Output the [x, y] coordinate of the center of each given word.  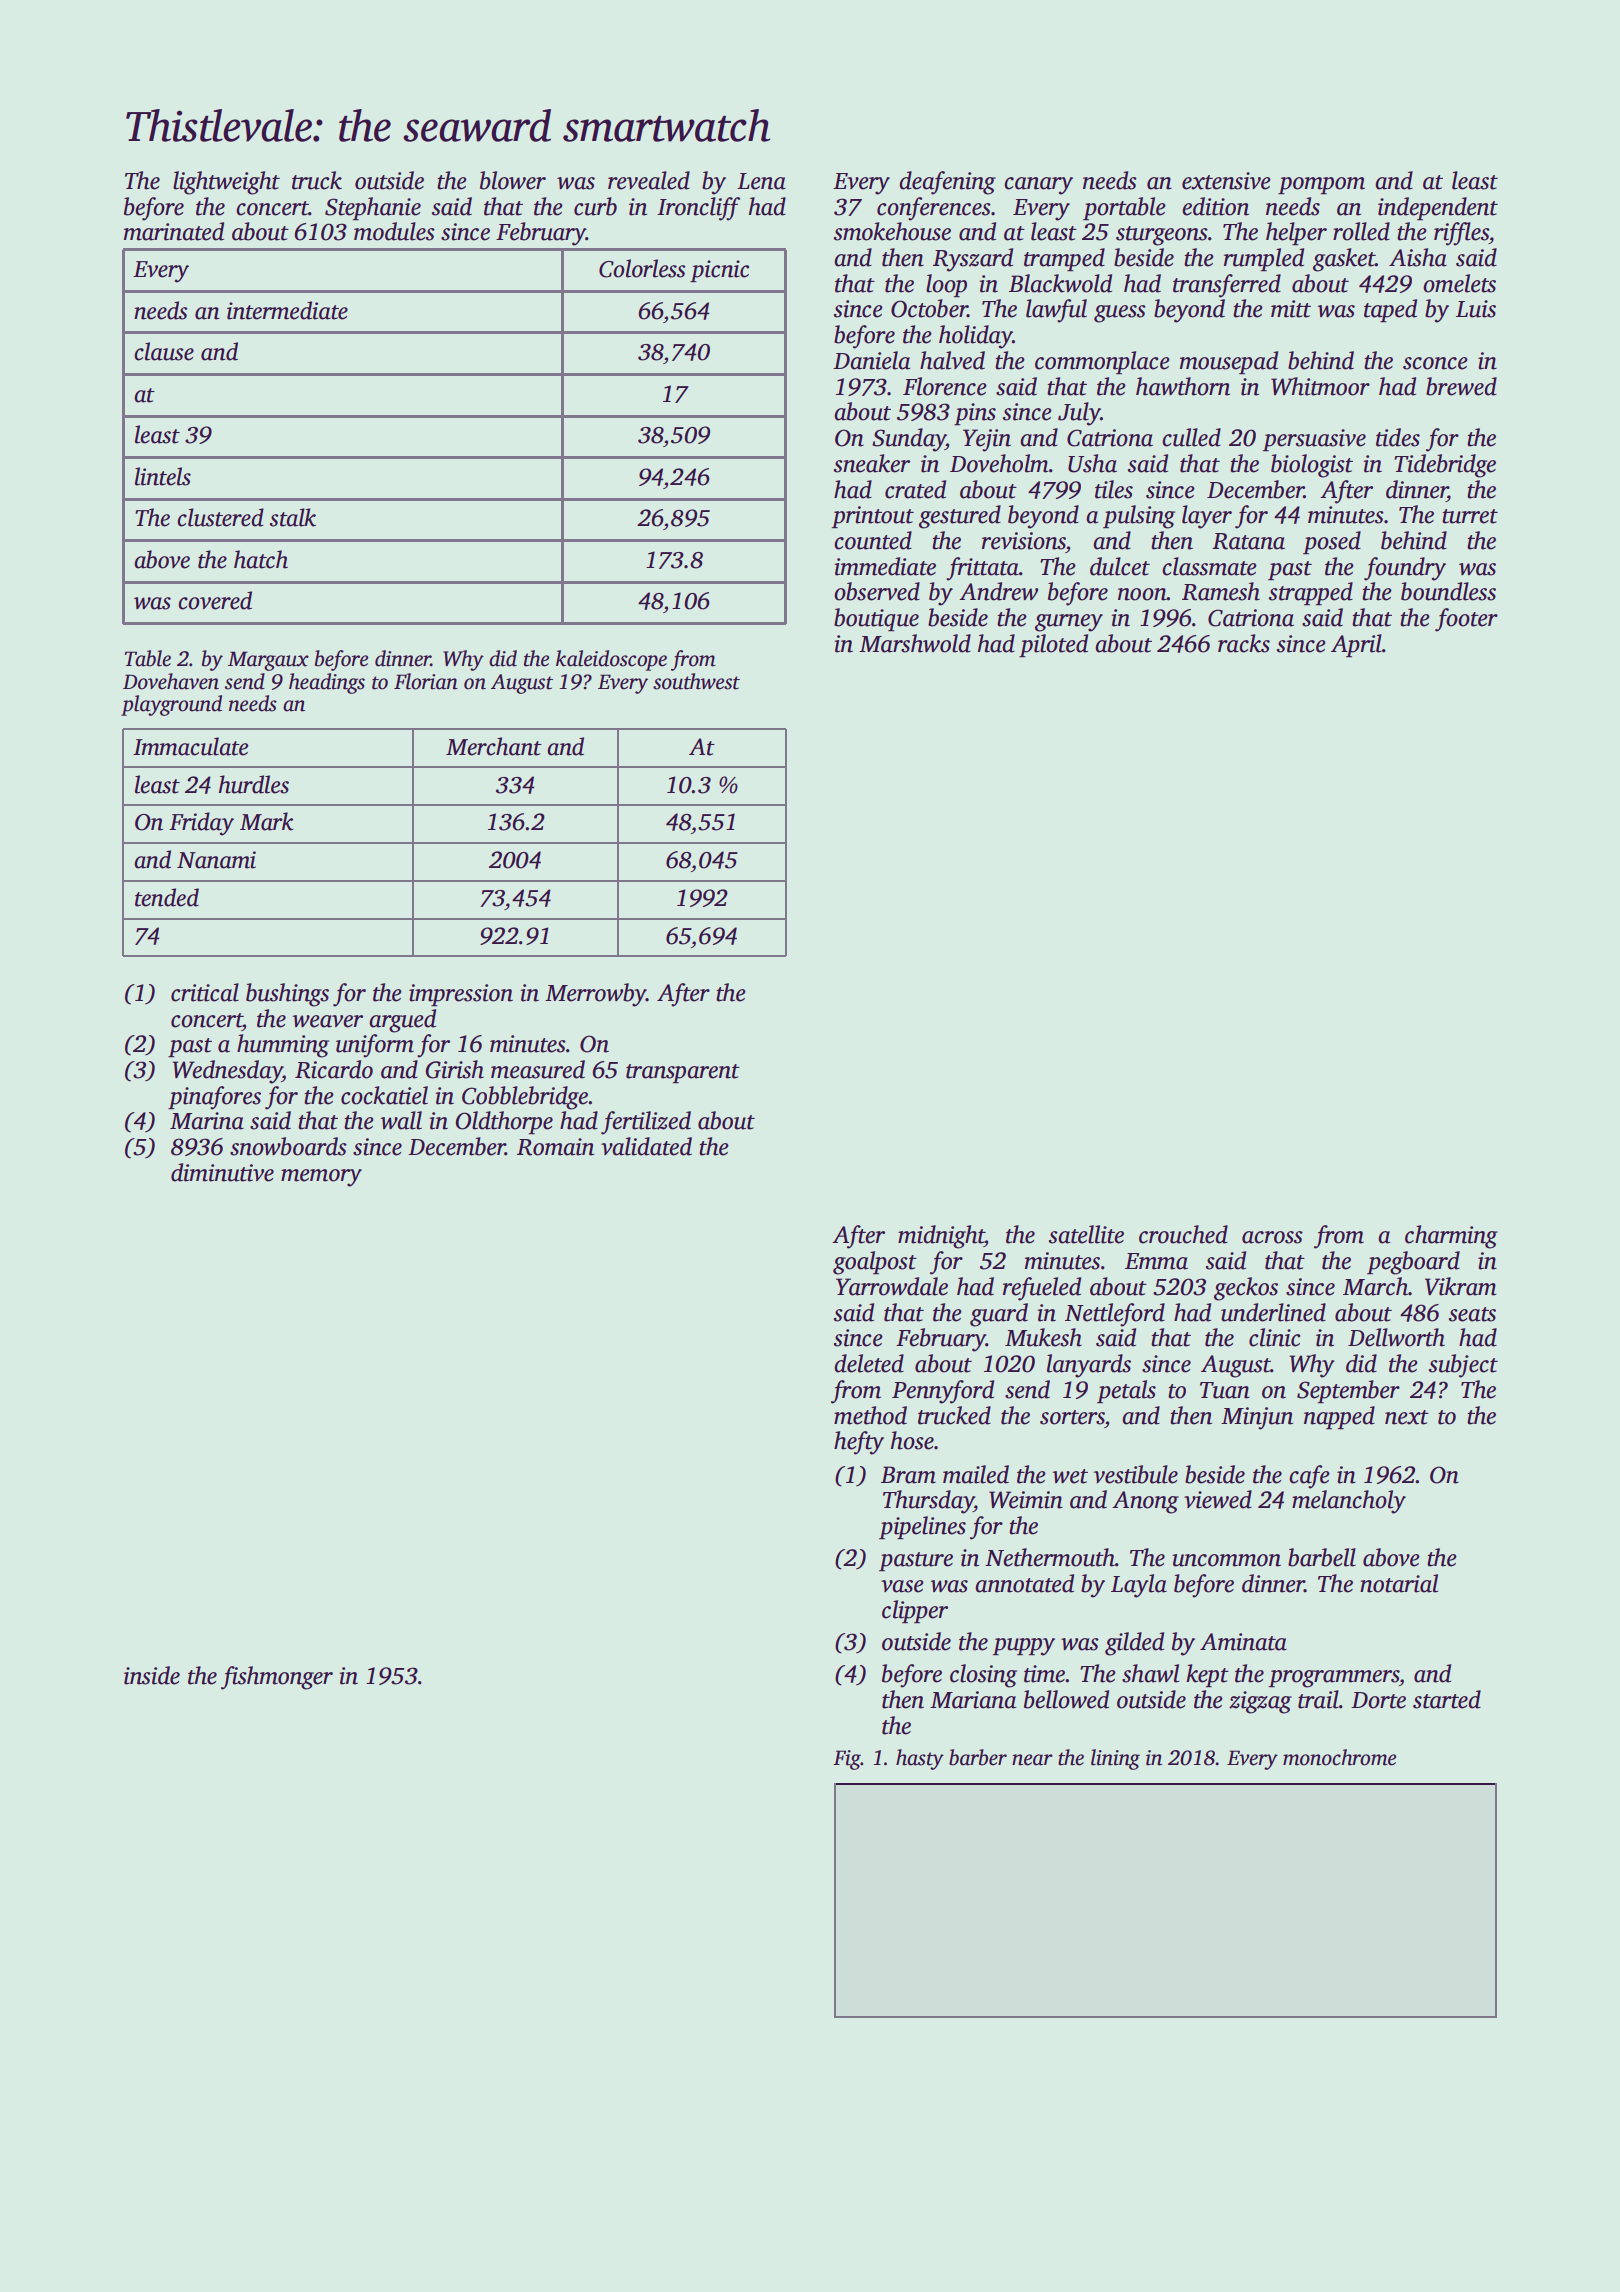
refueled [1042, 1289]
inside [152, 1675]
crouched [1183, 1234]
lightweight [226, 183]
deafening [947, 183]
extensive [1226, 181]
